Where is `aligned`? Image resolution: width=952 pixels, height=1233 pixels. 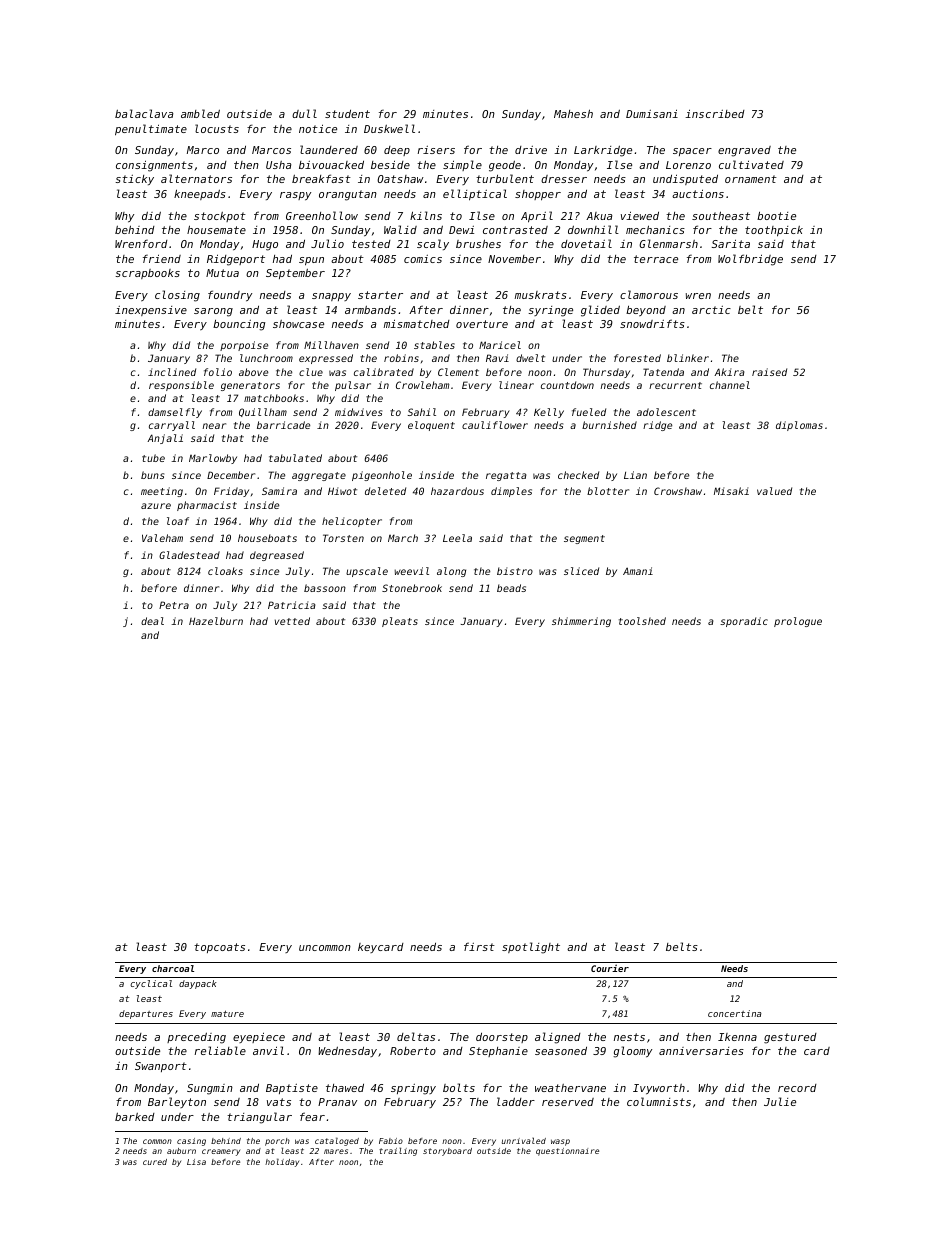
aligned is located at coordinates (558, 1038).
